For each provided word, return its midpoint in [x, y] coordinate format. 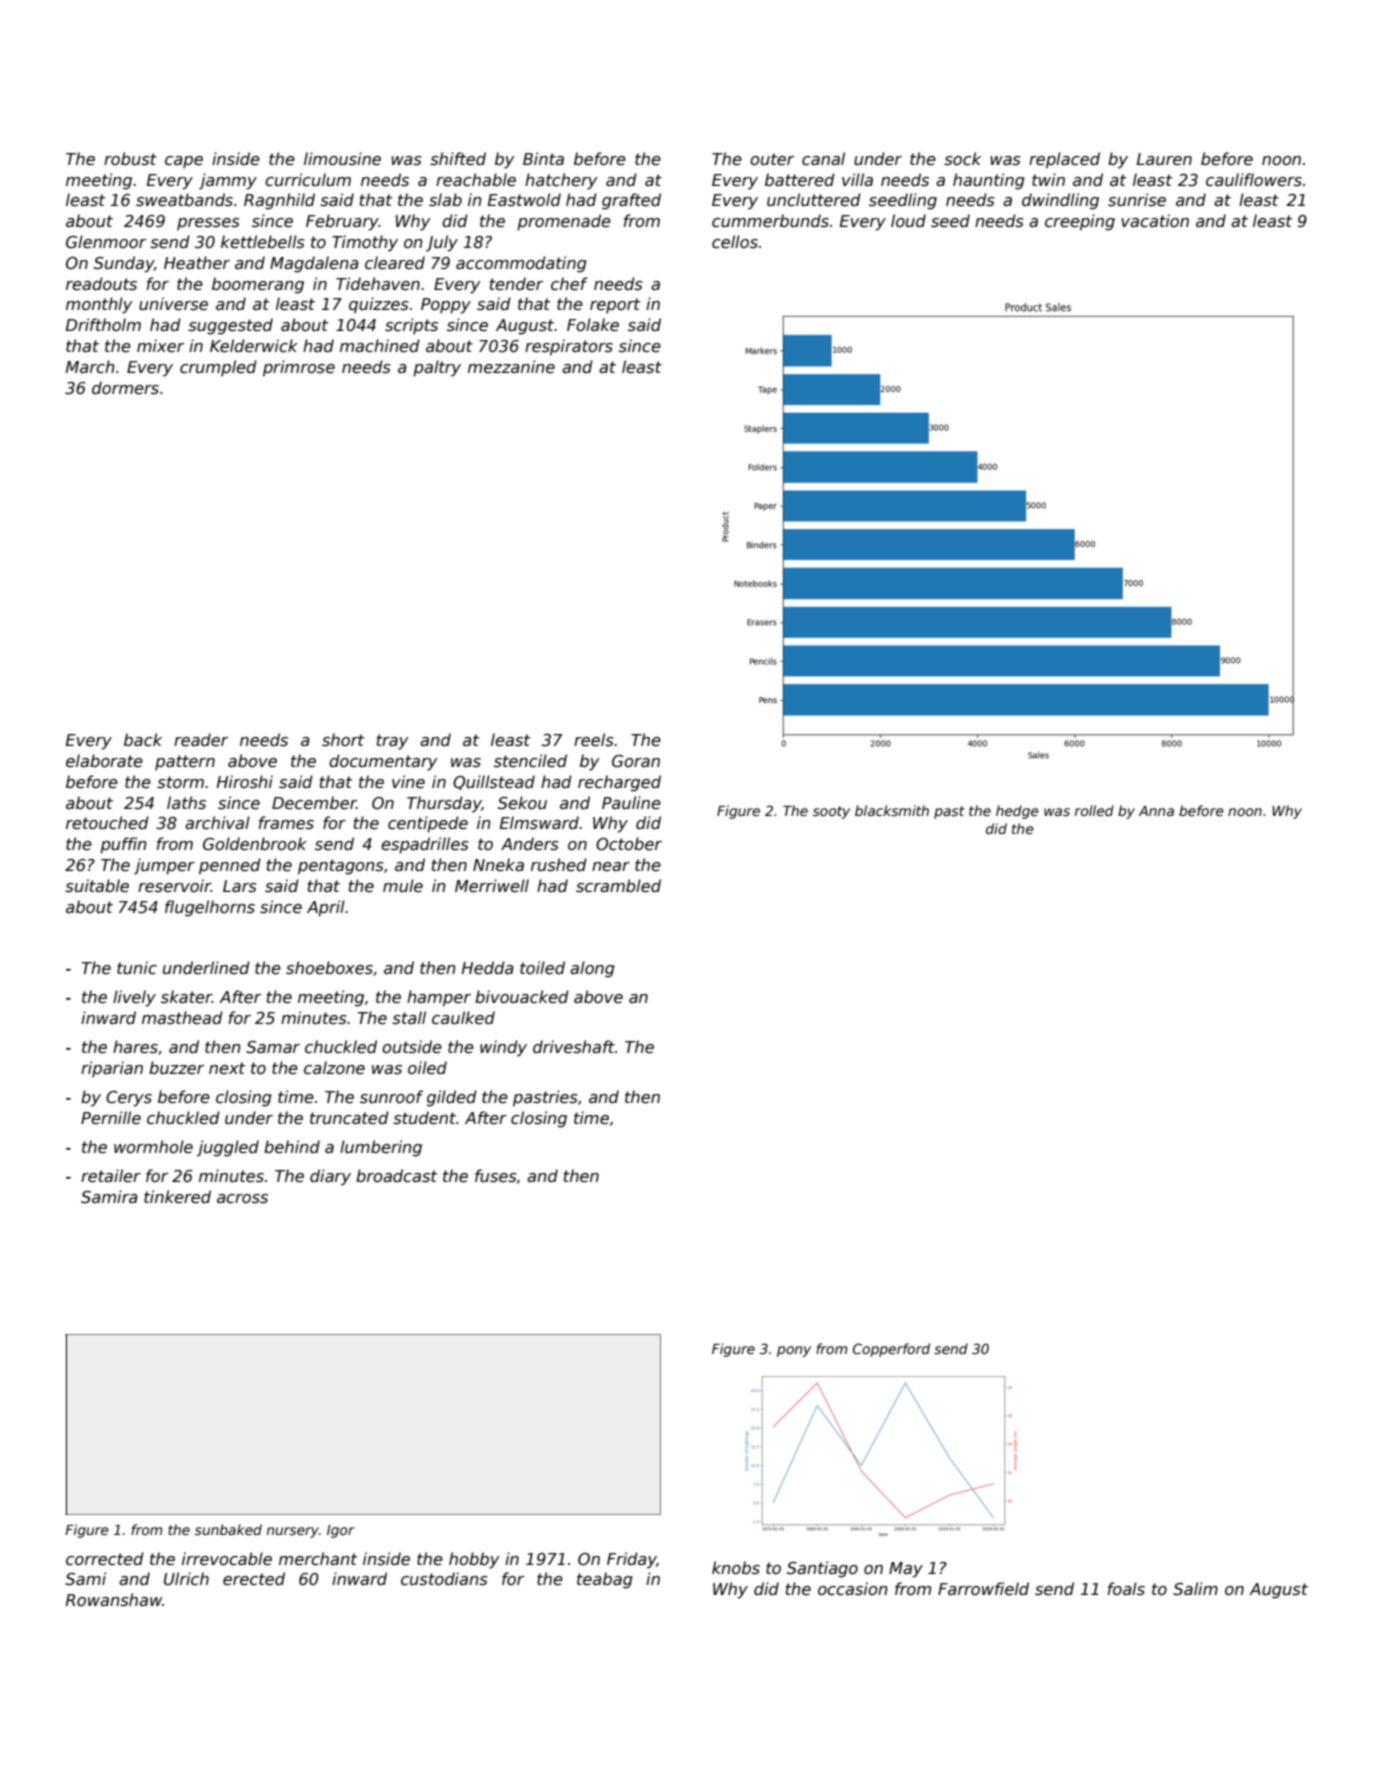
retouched [107, 823]
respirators [569, 347]
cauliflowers [1254, 180]
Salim [1195, 1588]
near [611, 867]
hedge [1017, 812]
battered [800, 180]
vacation [1155, 221]
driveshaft [574, 1047]
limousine [342, 159]
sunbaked [228, 1529]
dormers [125, 388]
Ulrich [186, 1579]
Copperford [891, 1350]
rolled [1094, 810]
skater [186, 997]
